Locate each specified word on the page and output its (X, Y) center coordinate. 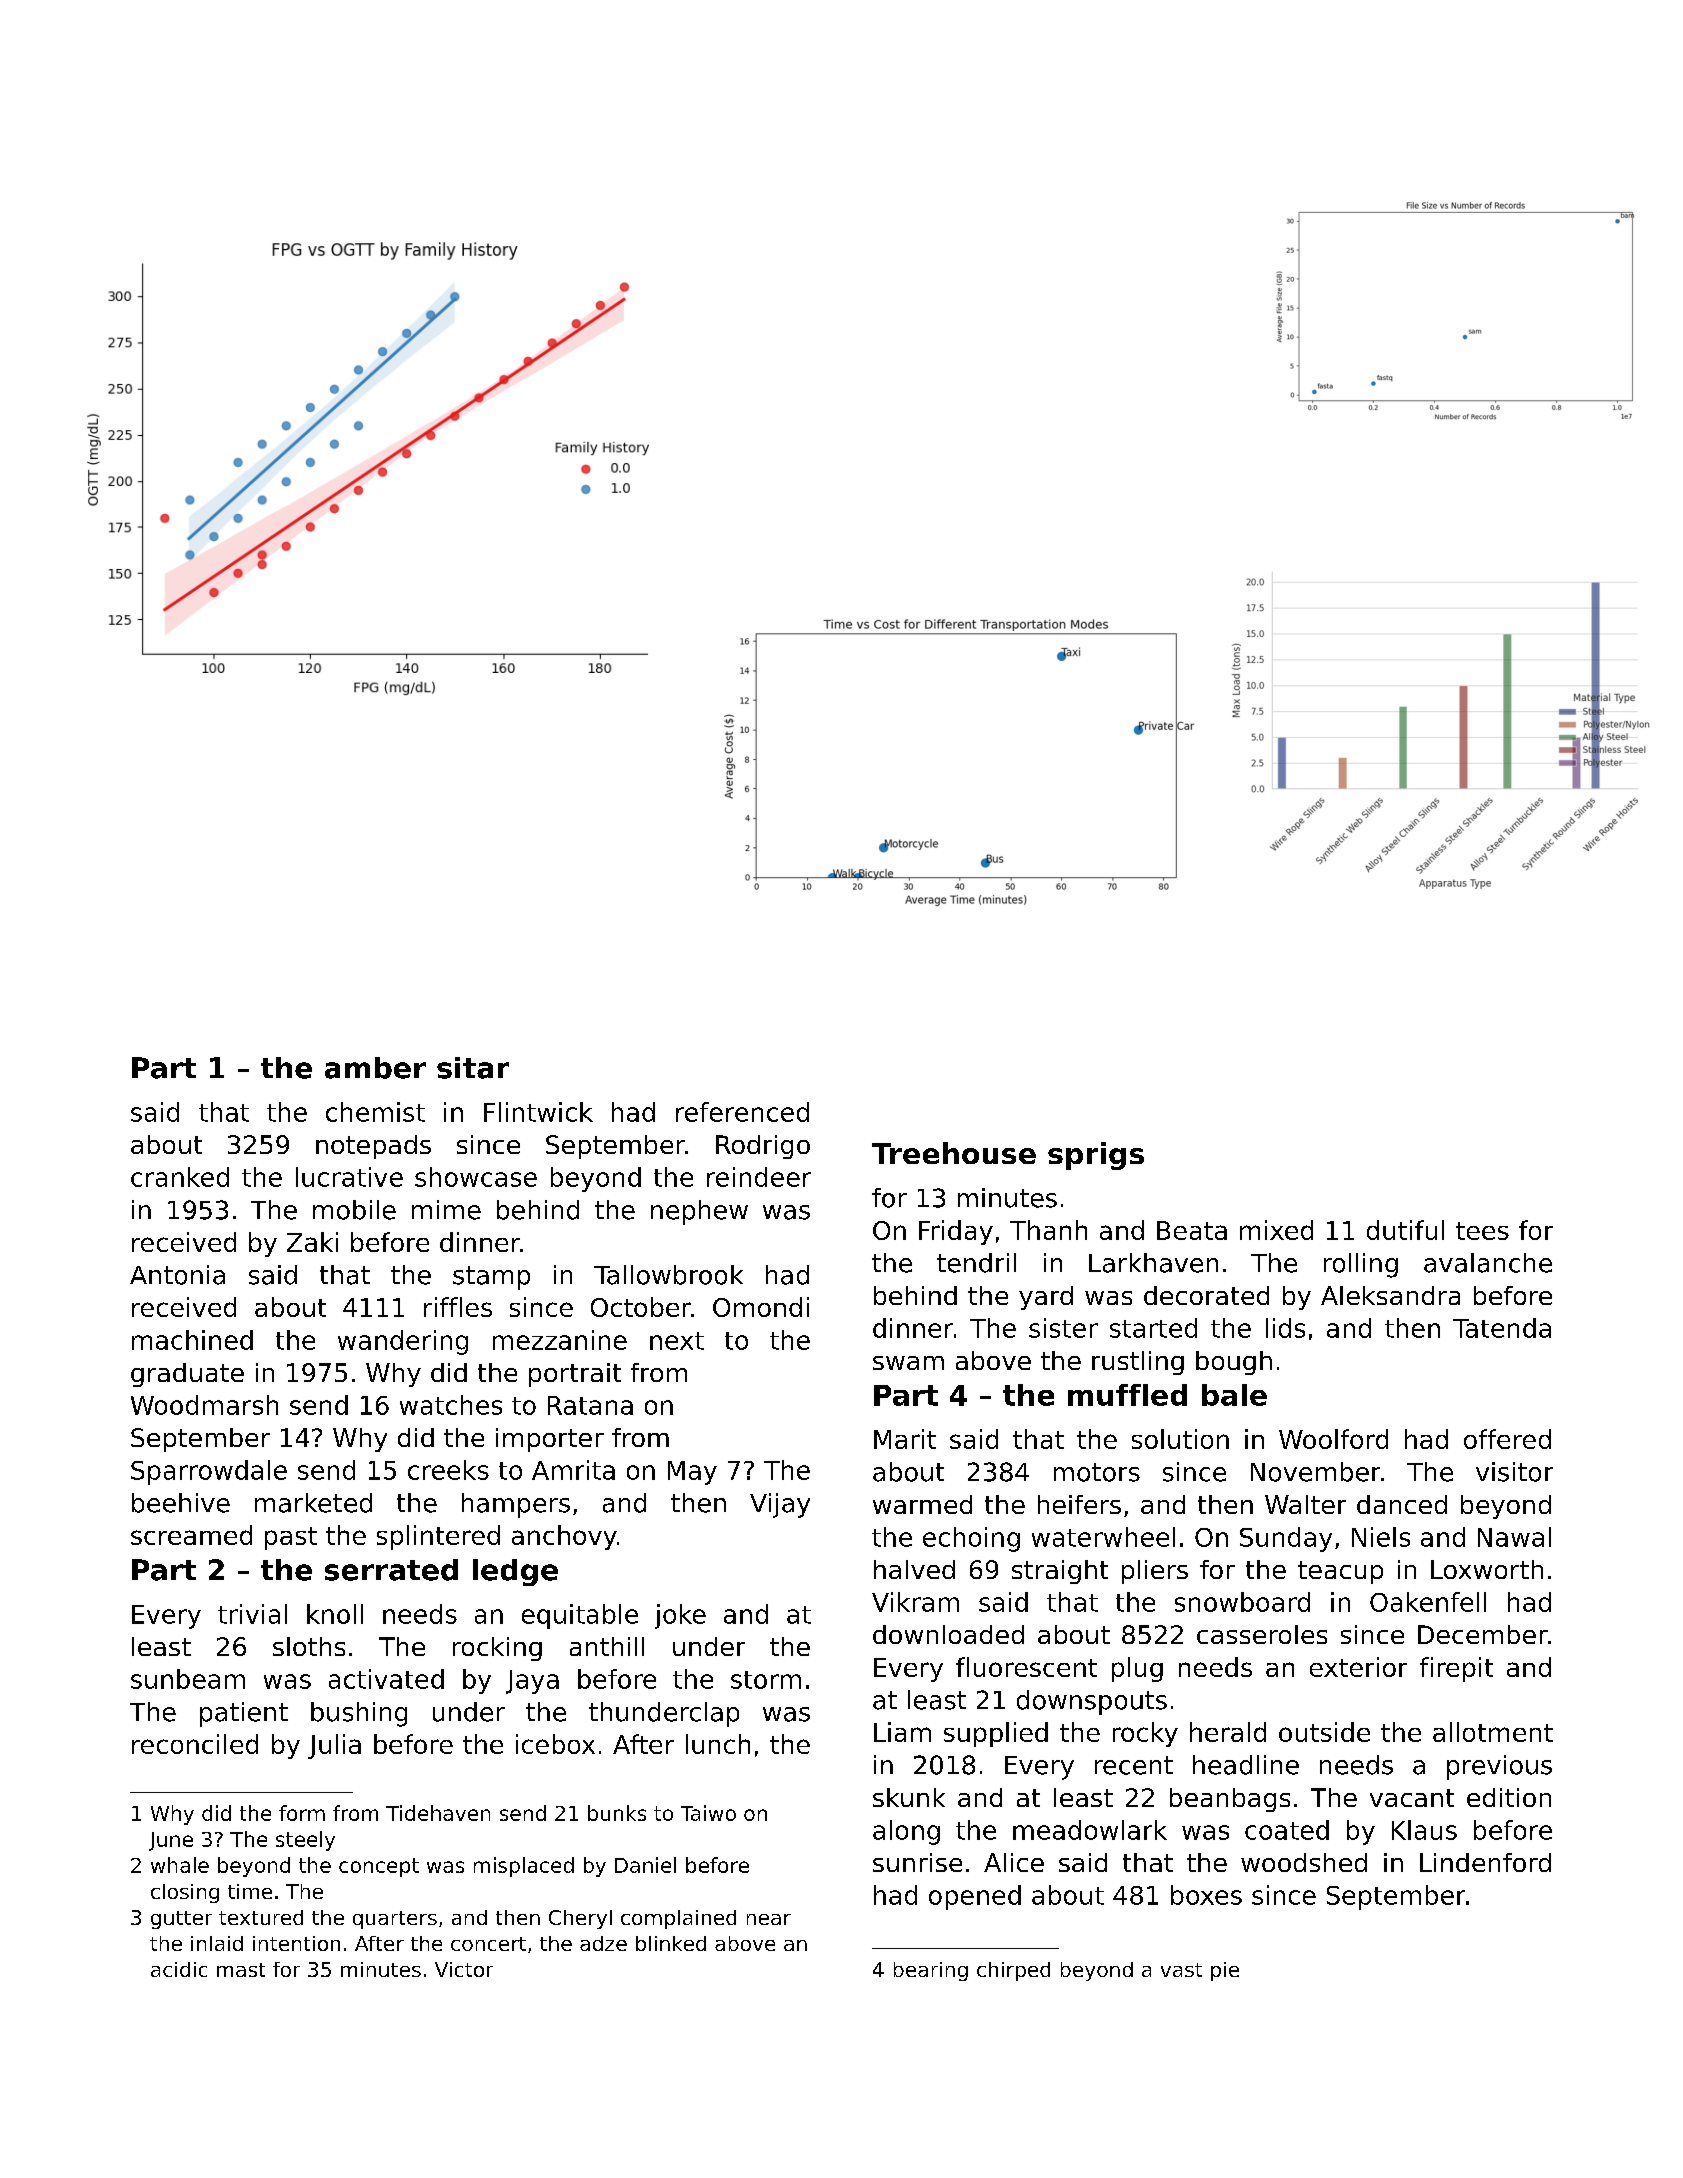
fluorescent (1026, 1667)
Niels (1381, 1537)
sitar (473, 1068)
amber (375, 1068)
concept (379, 1867)
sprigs (1096, 1156)
